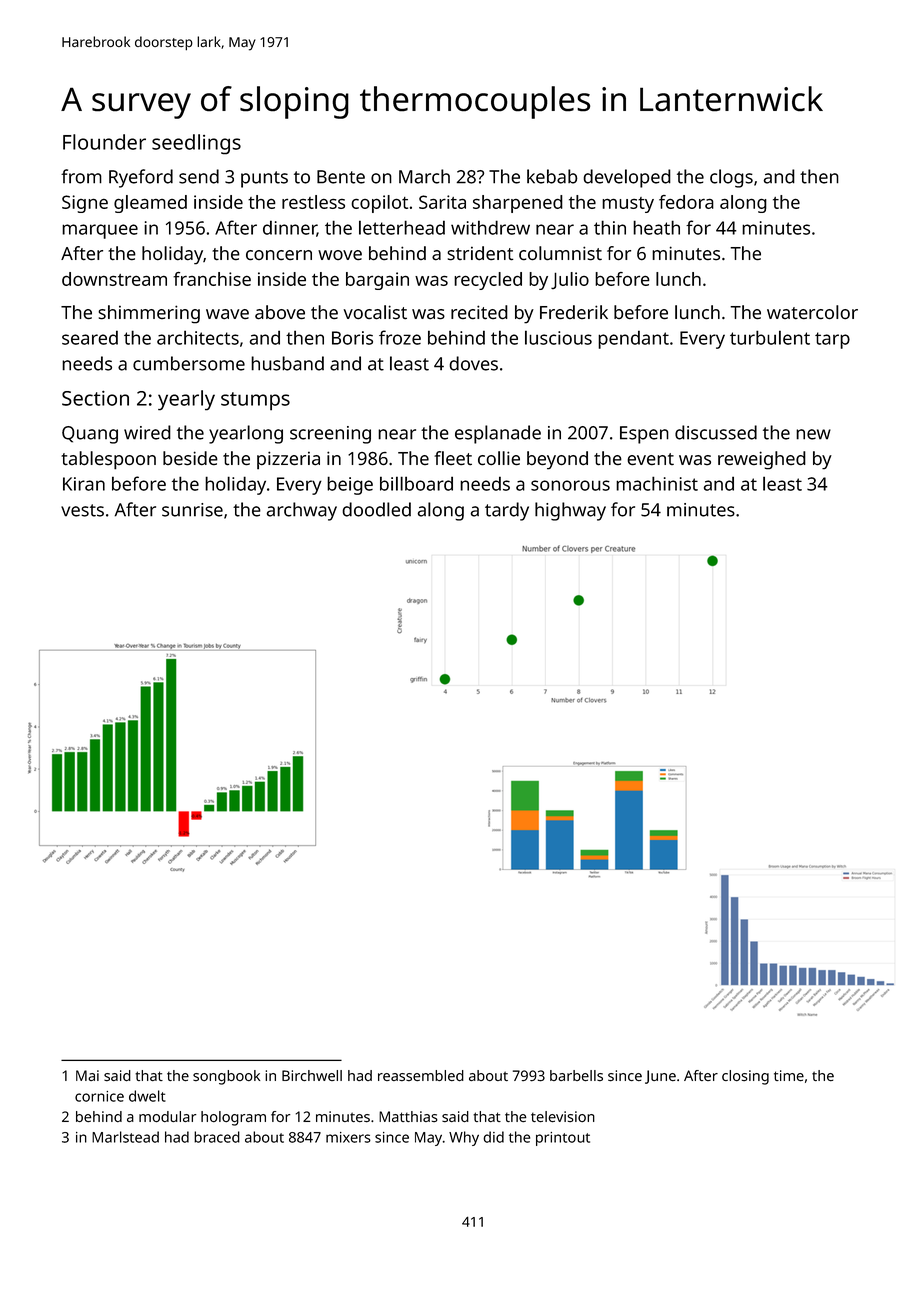 The image size is (924, 1311). What do you see at coordinates (87, 1075) in the document?
I see `Mai` at bounding box center [87, 1075].
